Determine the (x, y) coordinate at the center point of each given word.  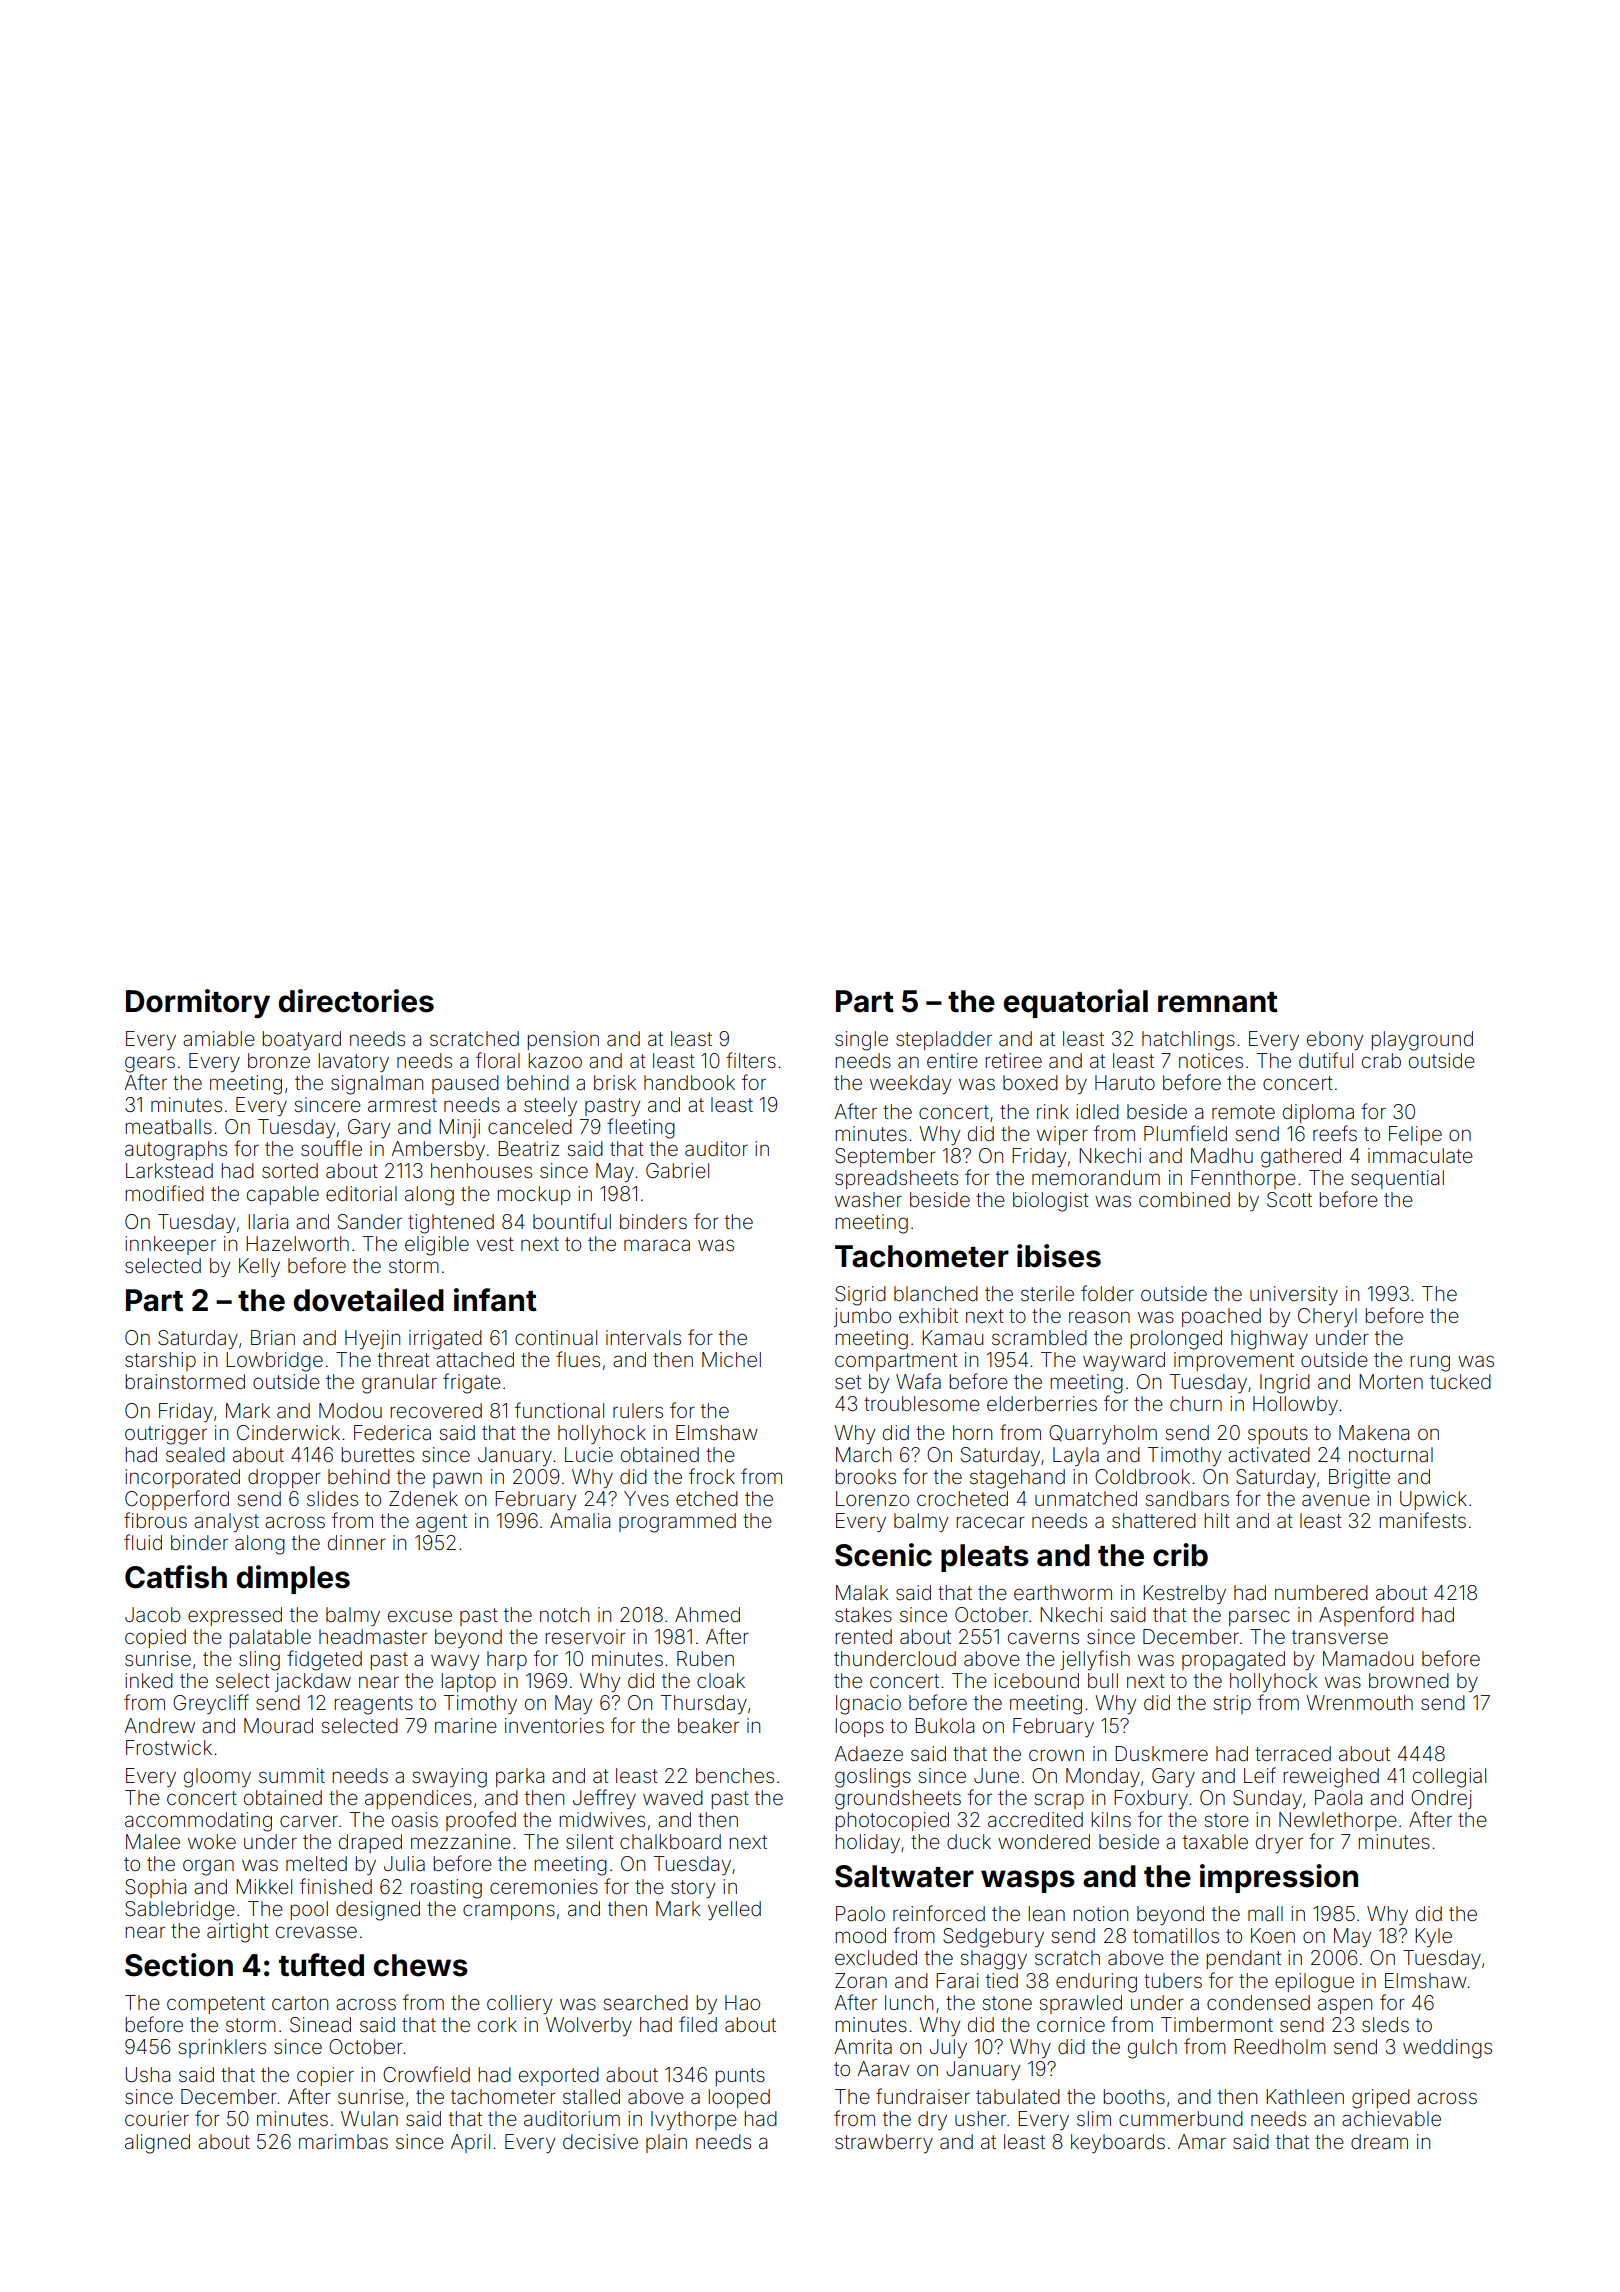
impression (1279, 1878)
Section (179, 1965)
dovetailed (369, 1300)
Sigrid (860, 1296)
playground (1422, 1041)
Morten (1391, 1381)
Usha (148, 2074)
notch (564, 1614)
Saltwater (904, 1876)
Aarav (883, 2068)
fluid (143, 1542)
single (861, 1041)
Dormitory (198, 1003)
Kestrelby (1184, 1594)
